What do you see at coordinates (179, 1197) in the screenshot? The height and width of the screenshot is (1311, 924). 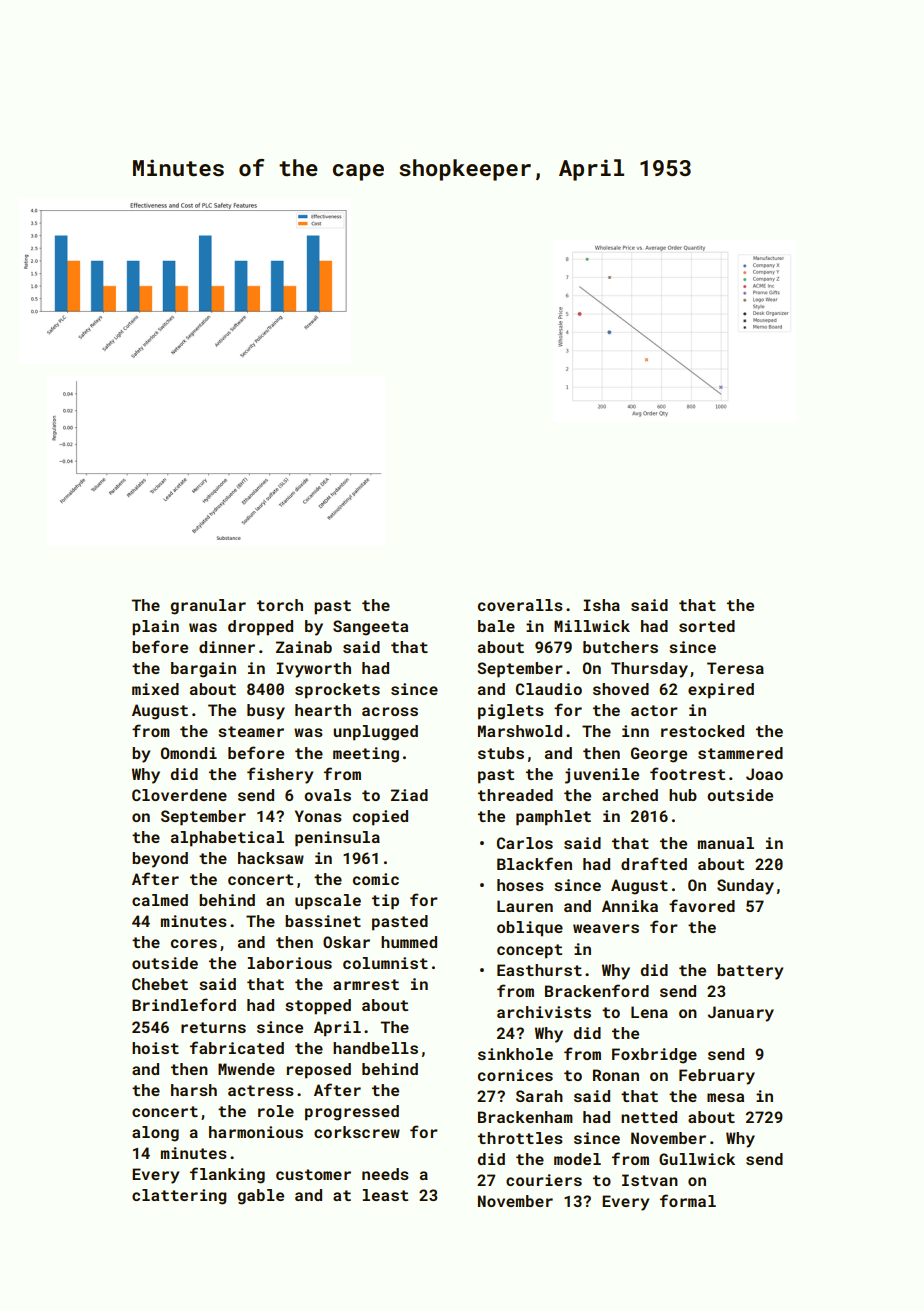 I see `clattering` at bounding box center [179, 1197].
